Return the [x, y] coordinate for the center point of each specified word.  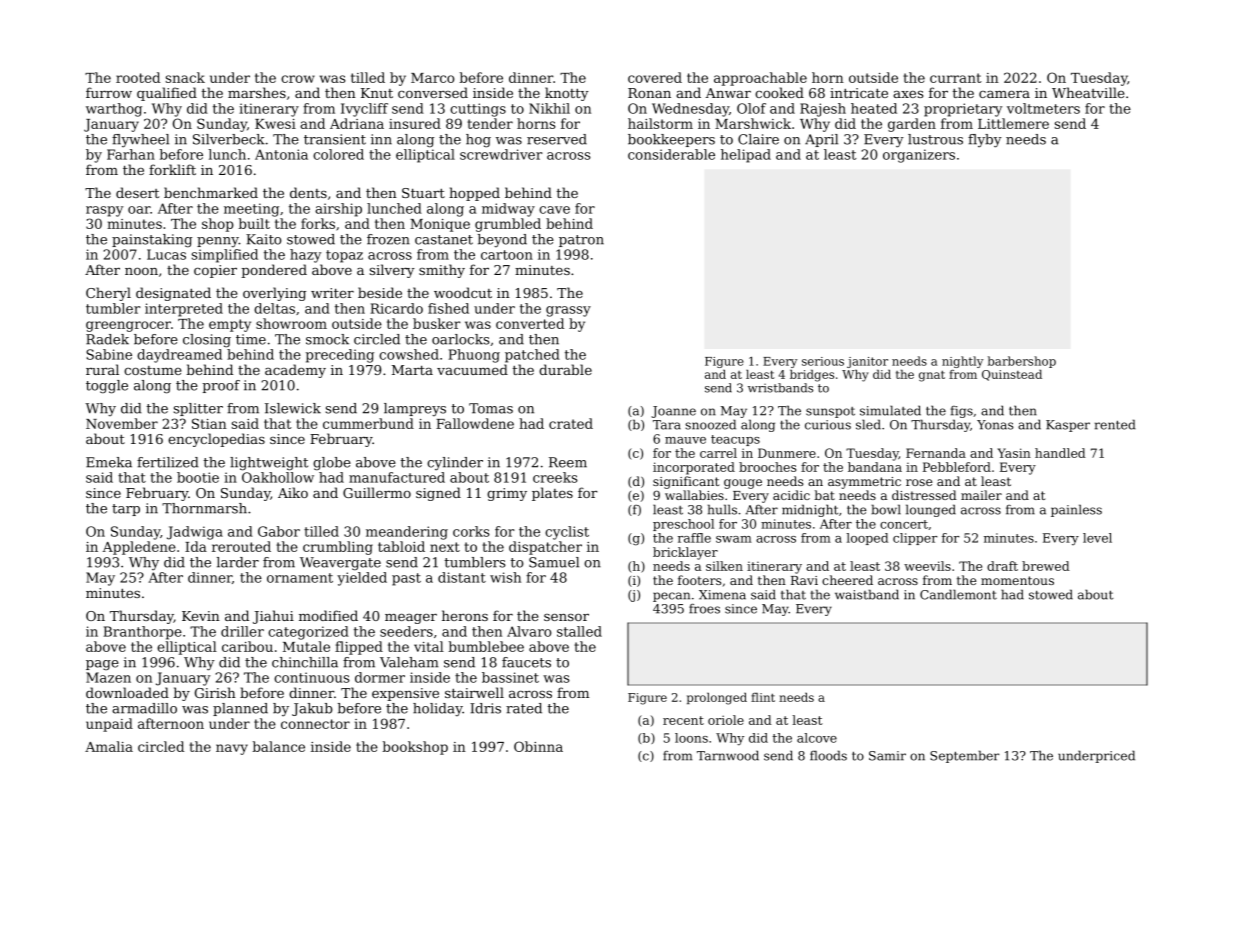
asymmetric [864, 483]
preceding [340, 356]
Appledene [139, 548]
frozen [388, 239]
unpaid [109, 725]
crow [298, 79]
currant [956, 78]
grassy [568, 311]
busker [437, 323]
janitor [867, 362]
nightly [963, 362]
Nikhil [549, 108]
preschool [683, 525]
